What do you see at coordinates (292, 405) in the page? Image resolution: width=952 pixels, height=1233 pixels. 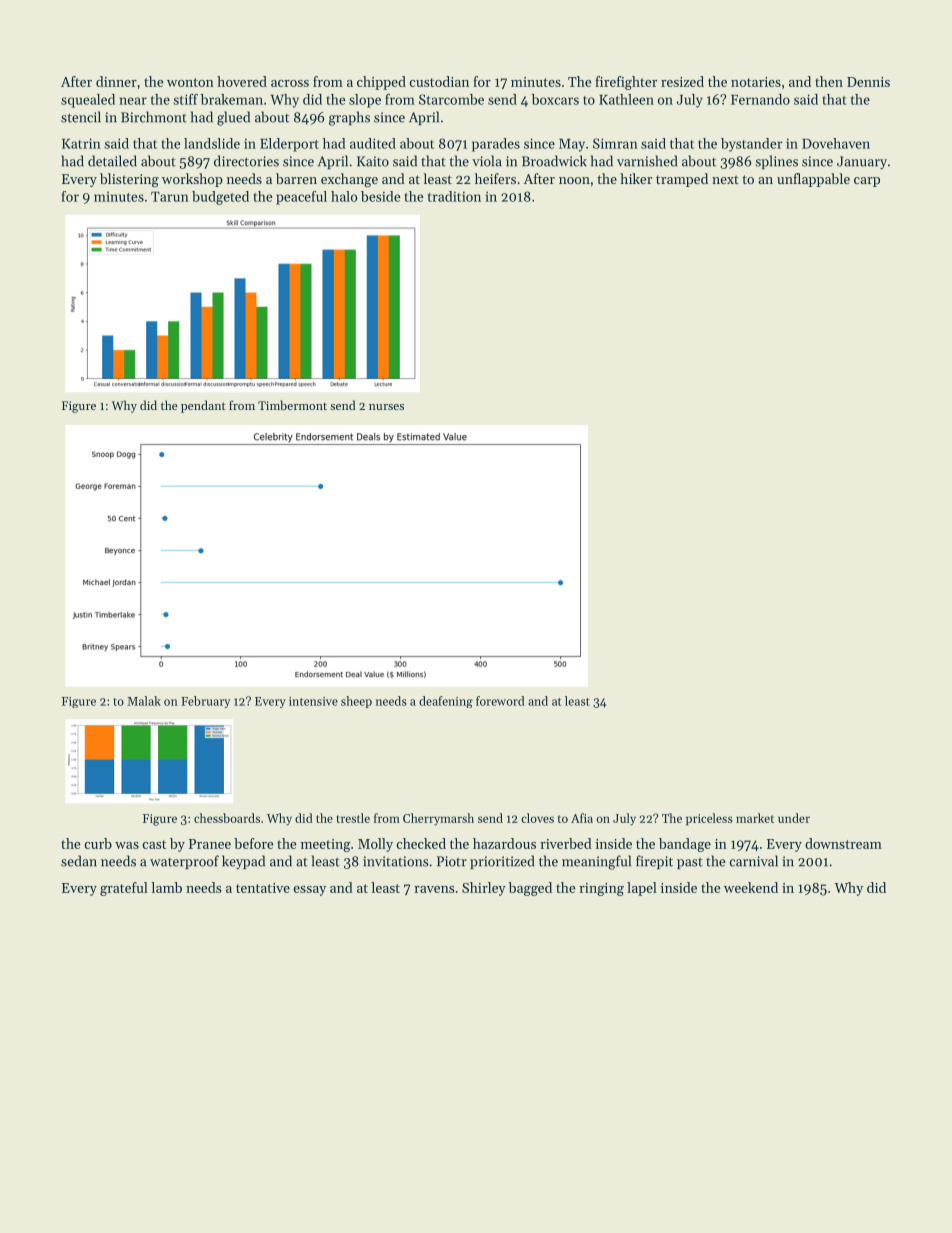 I see `Timbermont` at bounding box center [292, 405].
